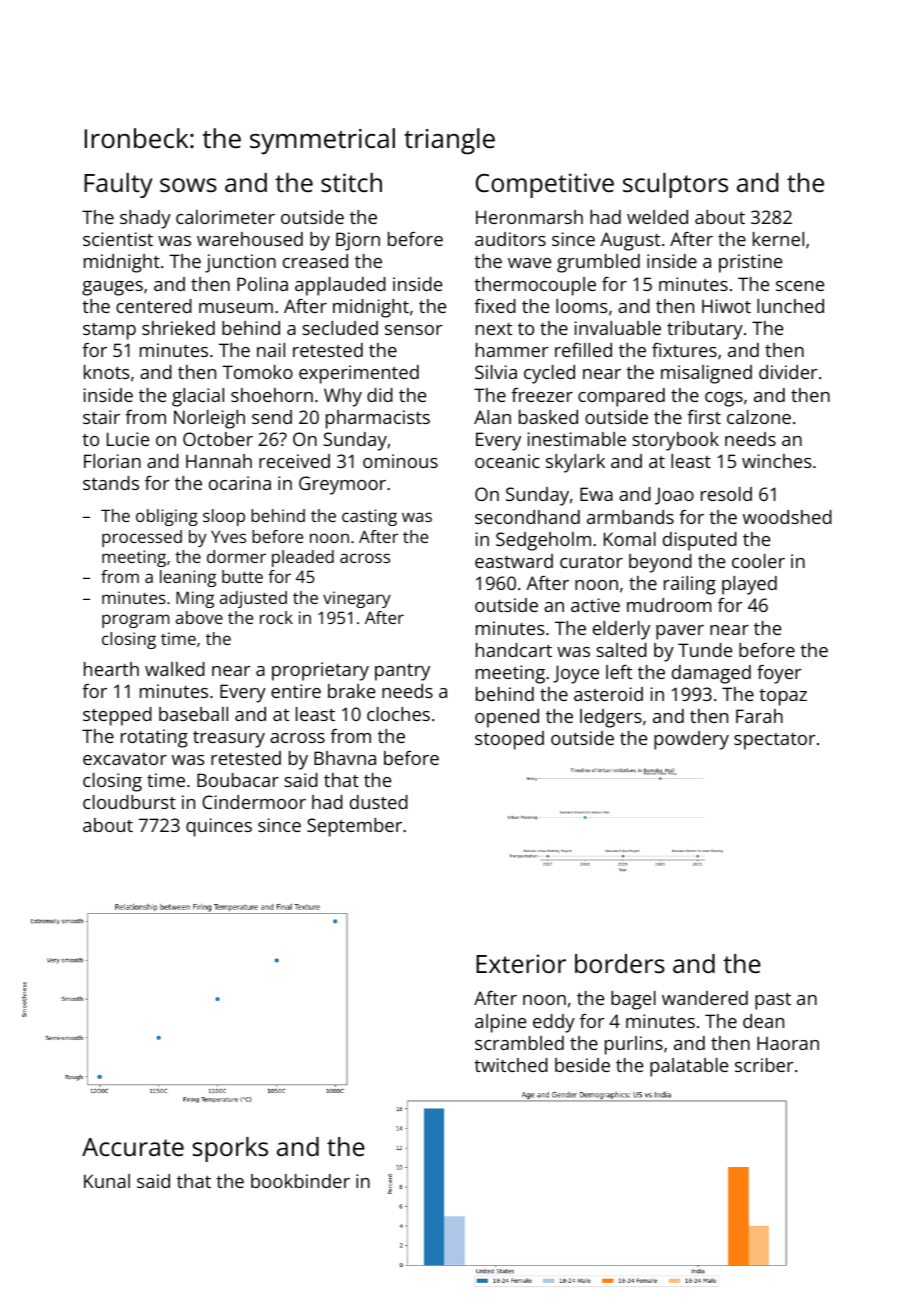 Image resolution: width=924 pixels, height=1308 pixels. What do you see at coordinates (230, 1149) in the document?
I see `sporks` at bounding box center [230, 1149].
